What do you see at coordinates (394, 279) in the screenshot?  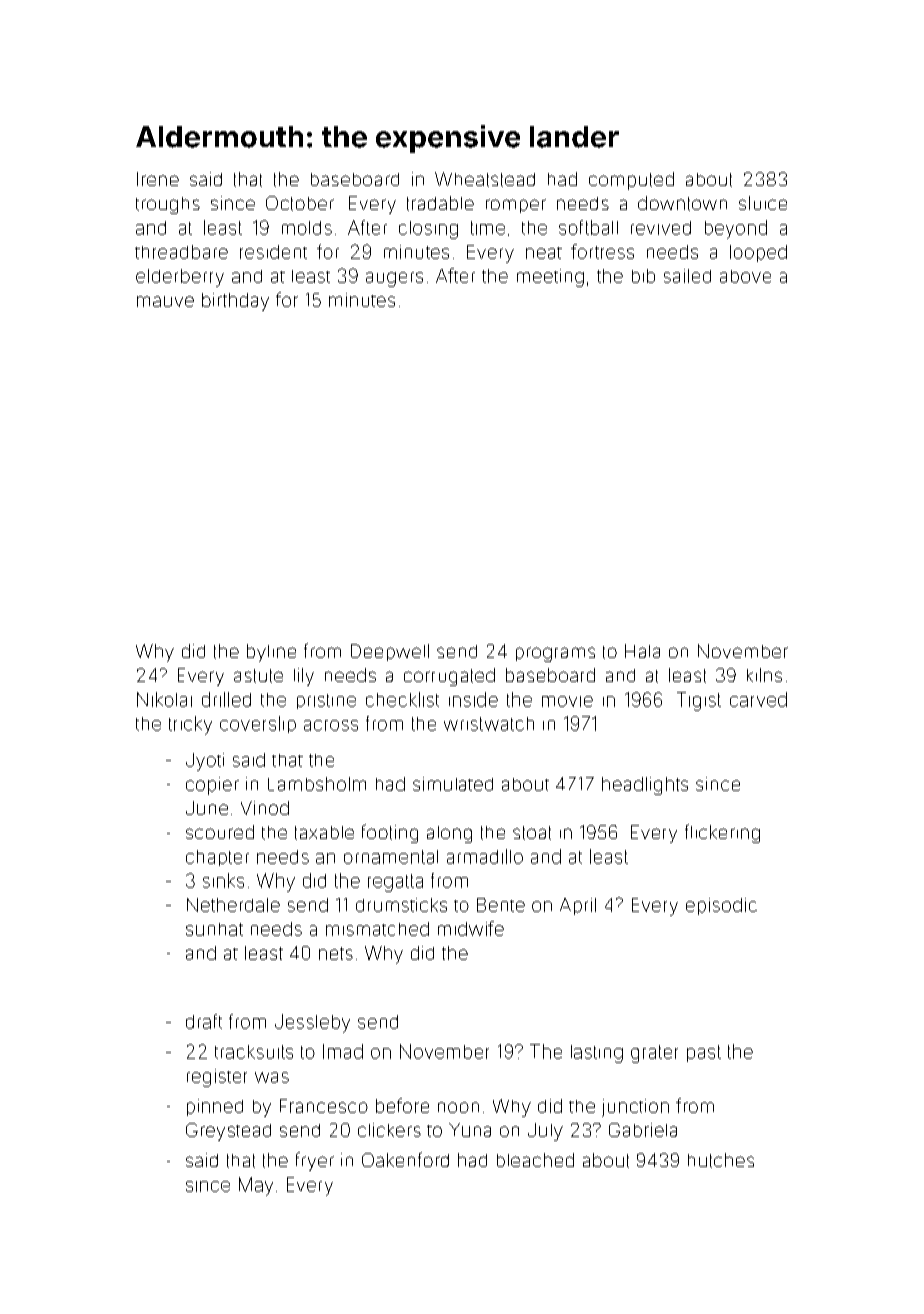 I see `augers` at bounding box center [394, 279].
